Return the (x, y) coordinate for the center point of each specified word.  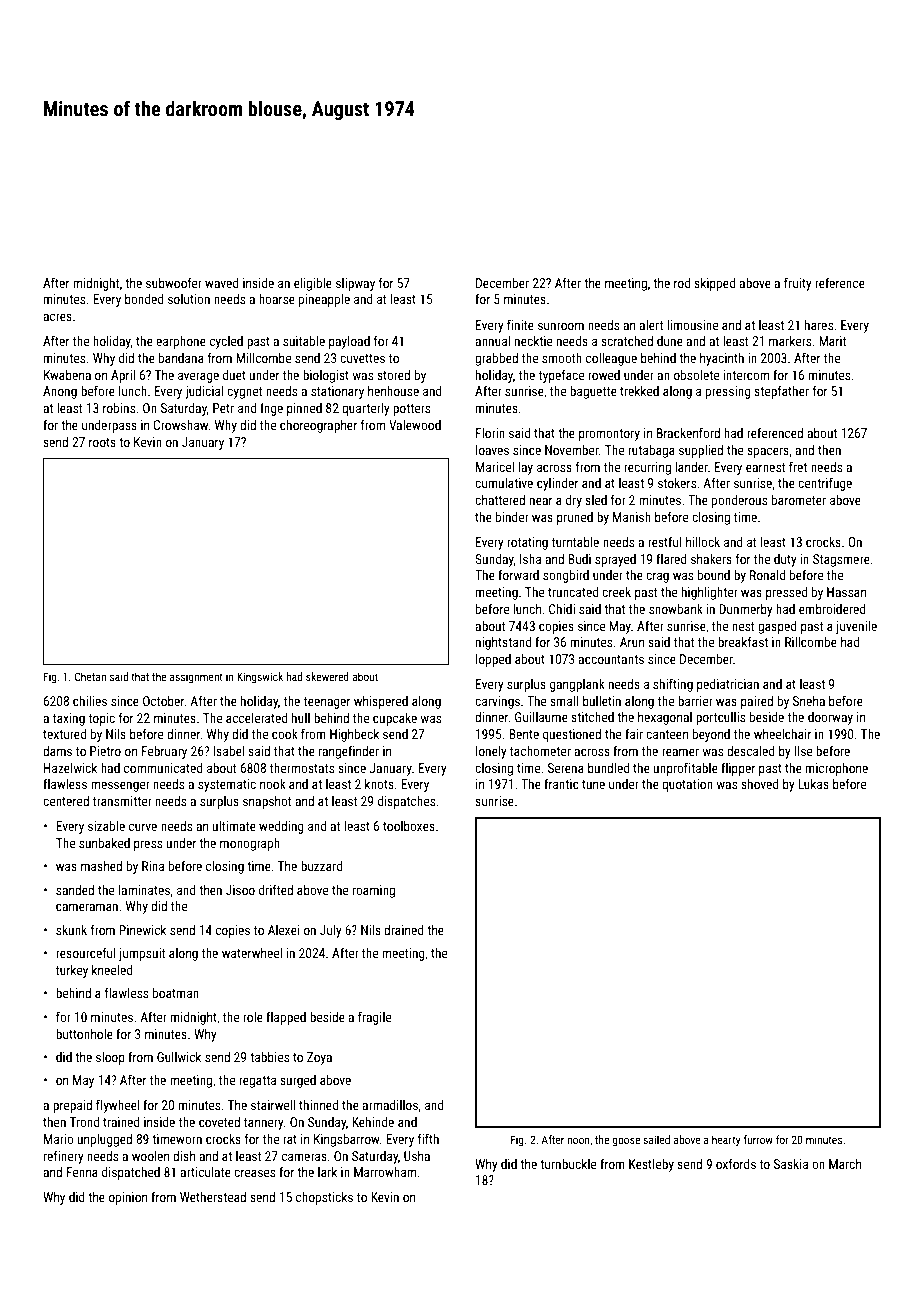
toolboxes (409, 826)
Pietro (105, 751)
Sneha (809, 701)
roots (102, 442)
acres (57, 317)
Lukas (813, 784)
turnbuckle (568, 1164)
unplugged (105, 1140)
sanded (75, 890)
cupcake (395, 719)
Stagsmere (841, 560)
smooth (562, 358)
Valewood (415, 425)
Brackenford (688, 432)
